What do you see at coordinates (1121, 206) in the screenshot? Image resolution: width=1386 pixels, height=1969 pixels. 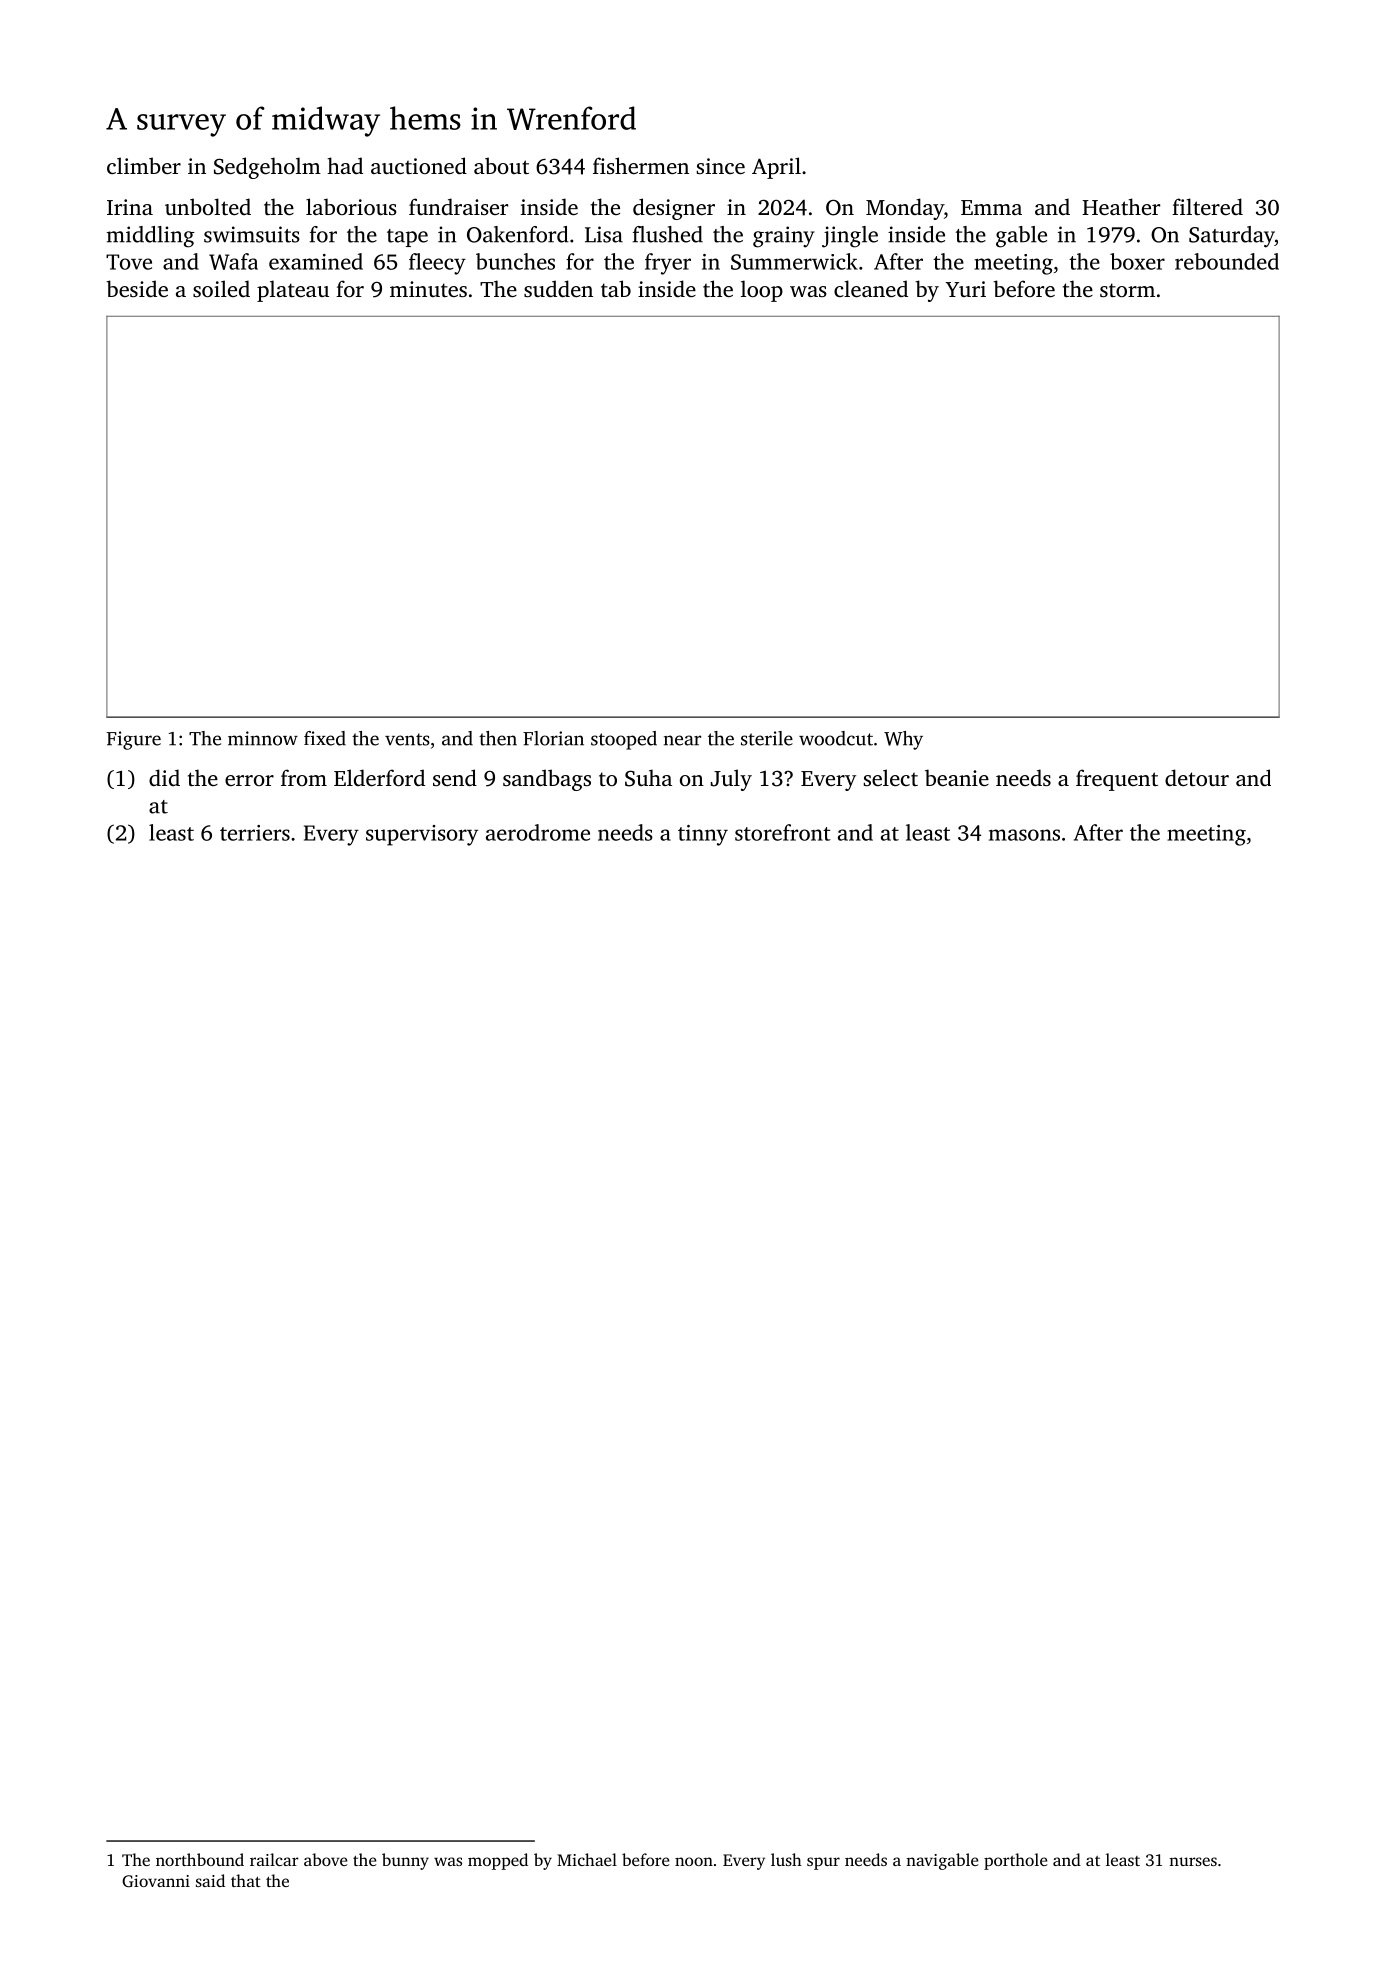 I see `Heather` at bounding box center [1121, 206].
